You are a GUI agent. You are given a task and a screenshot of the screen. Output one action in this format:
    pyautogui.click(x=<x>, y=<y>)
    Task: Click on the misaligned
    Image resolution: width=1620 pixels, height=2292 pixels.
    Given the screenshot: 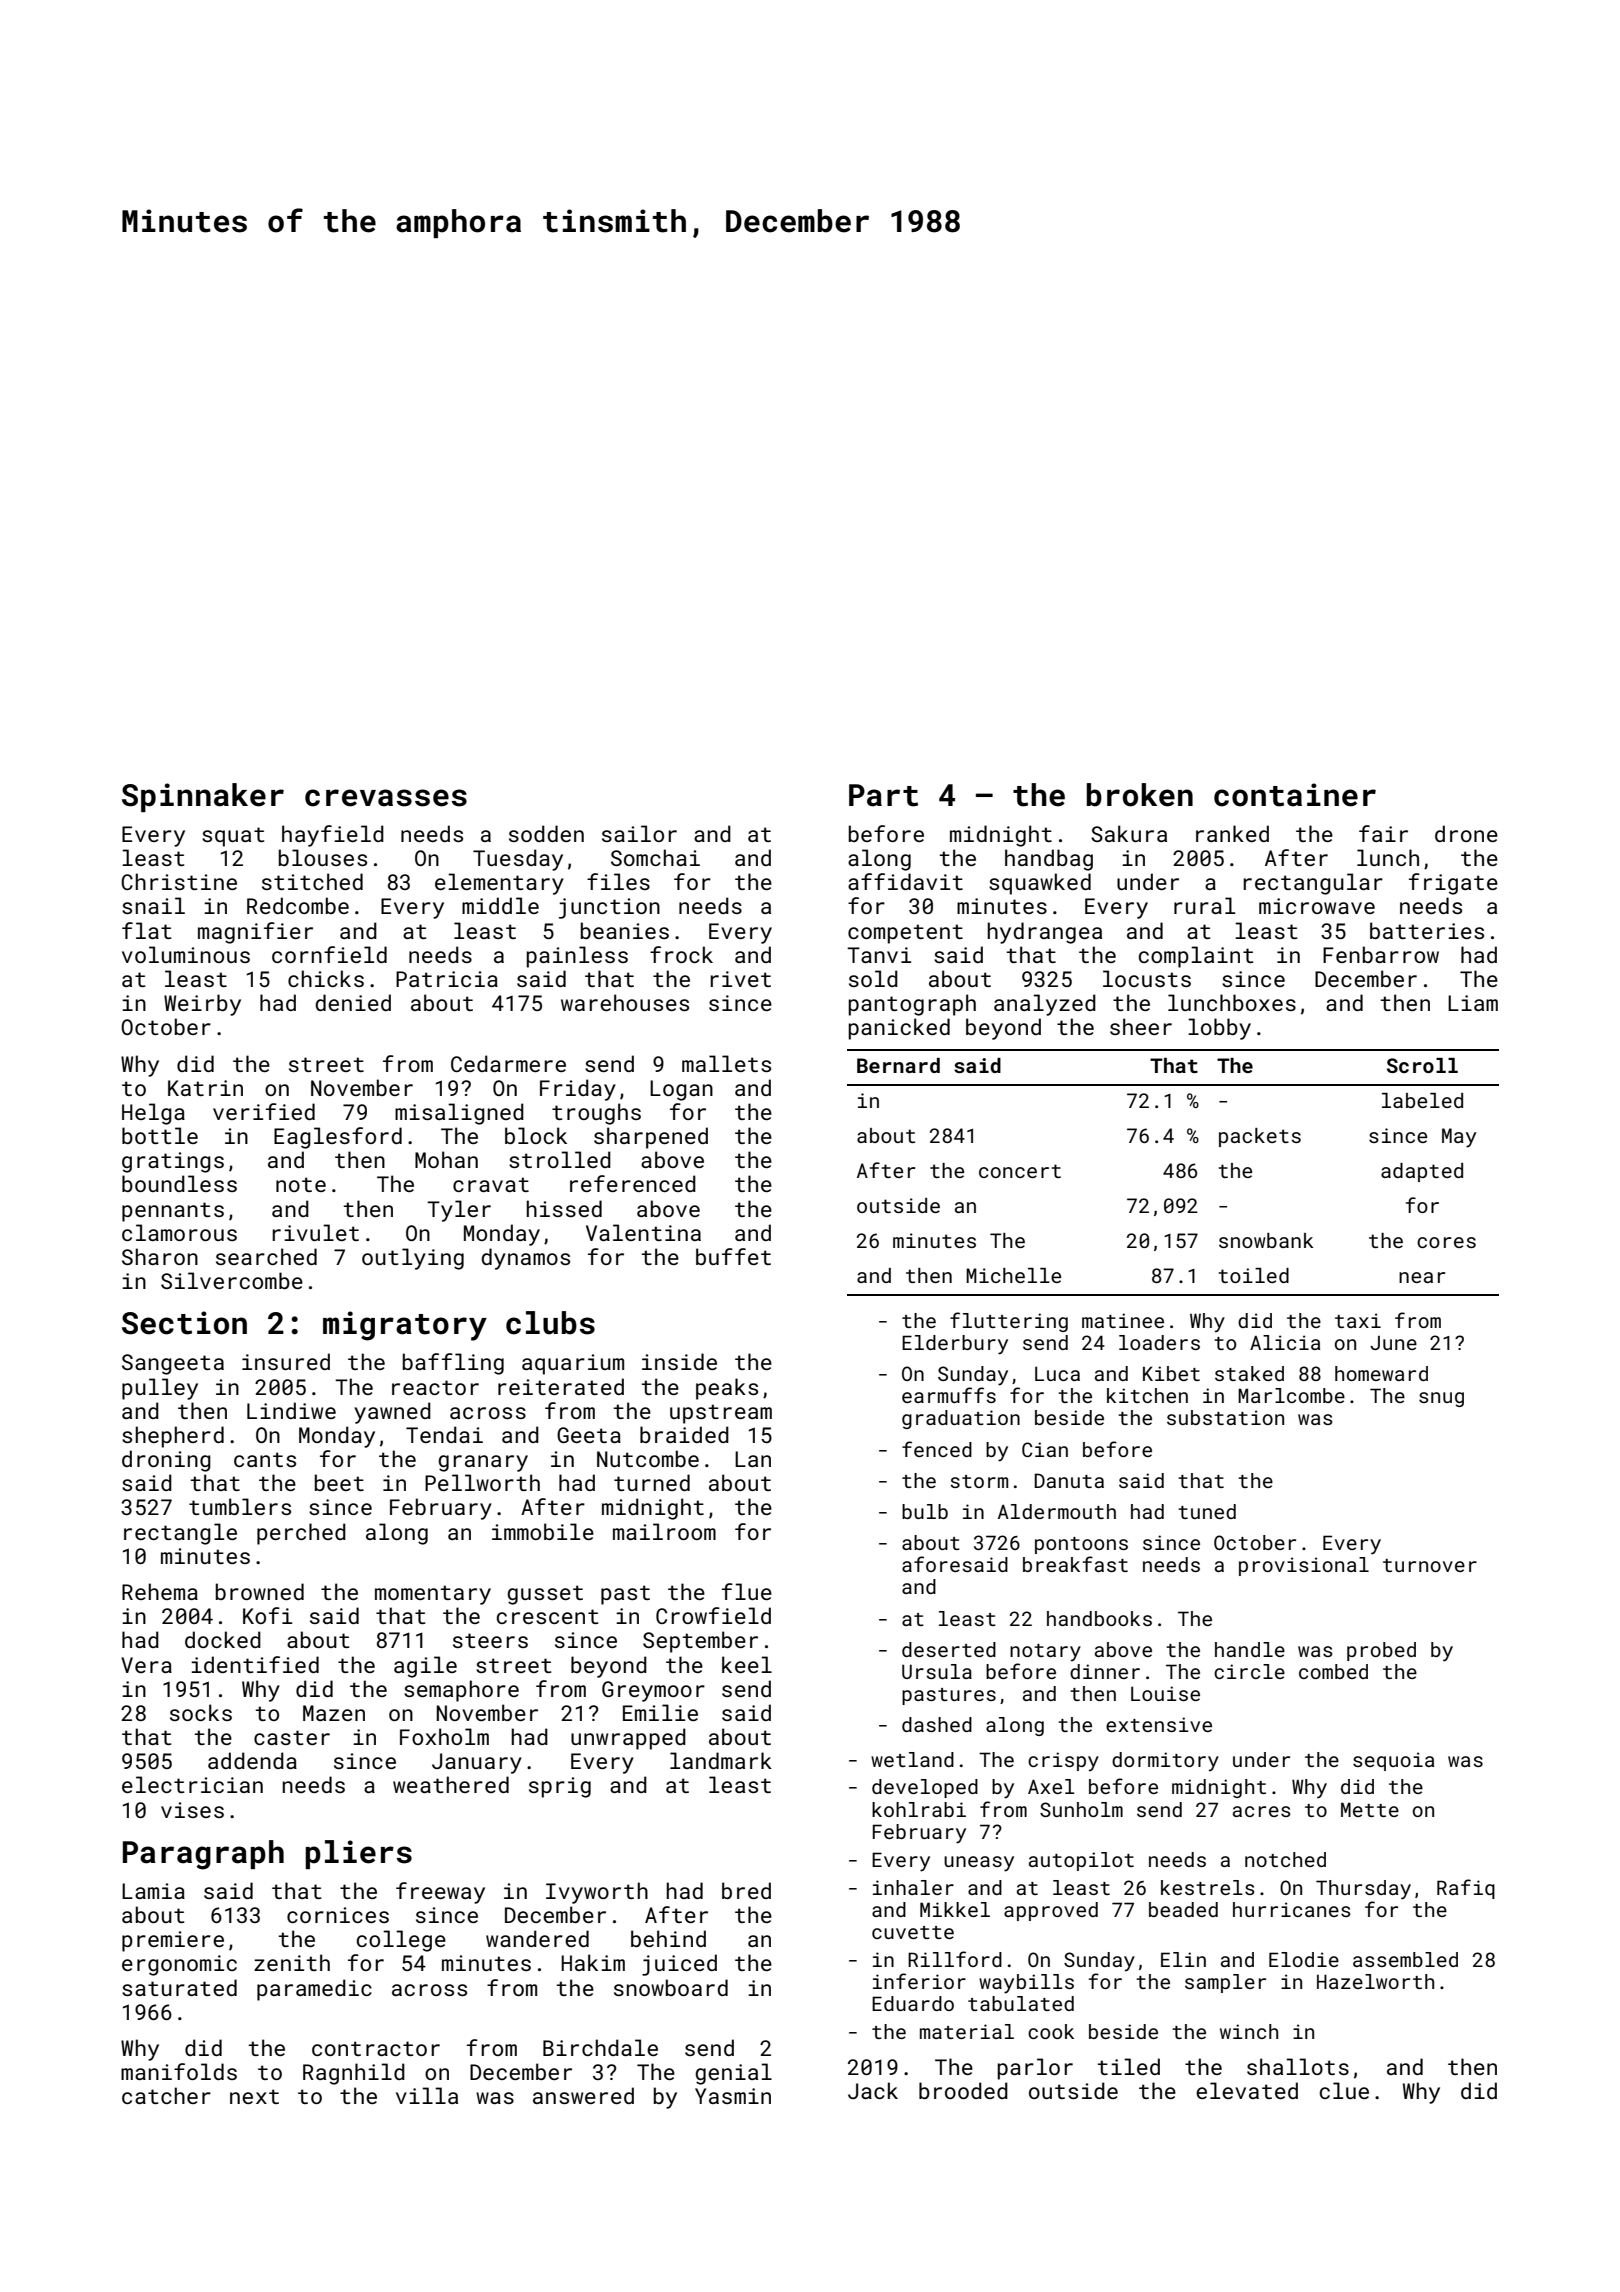 What is the action you would take?
    pyautogui.click(x=459, y=1114)
